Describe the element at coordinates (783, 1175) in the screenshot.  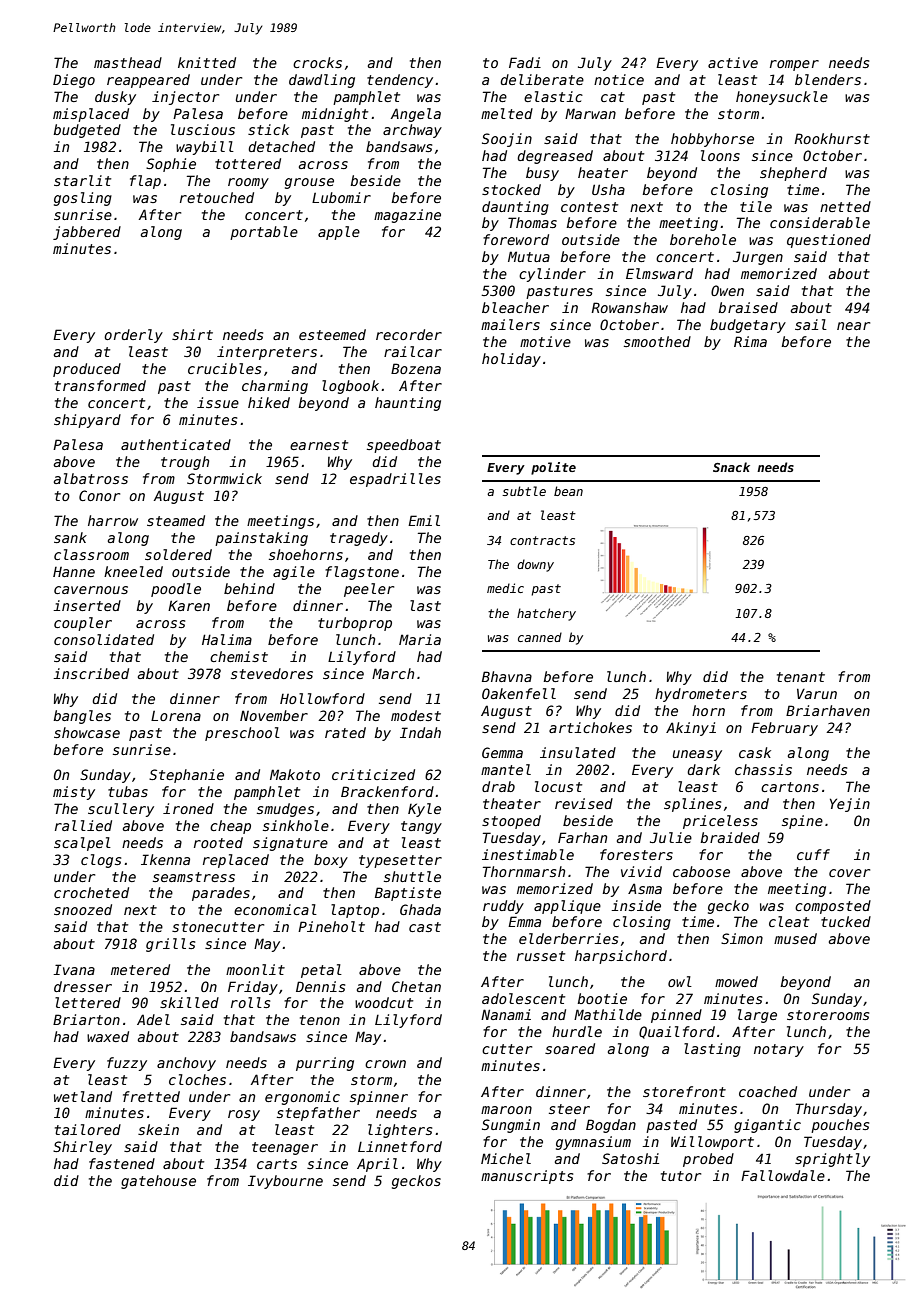
I see `Fallowdale` at that location.
